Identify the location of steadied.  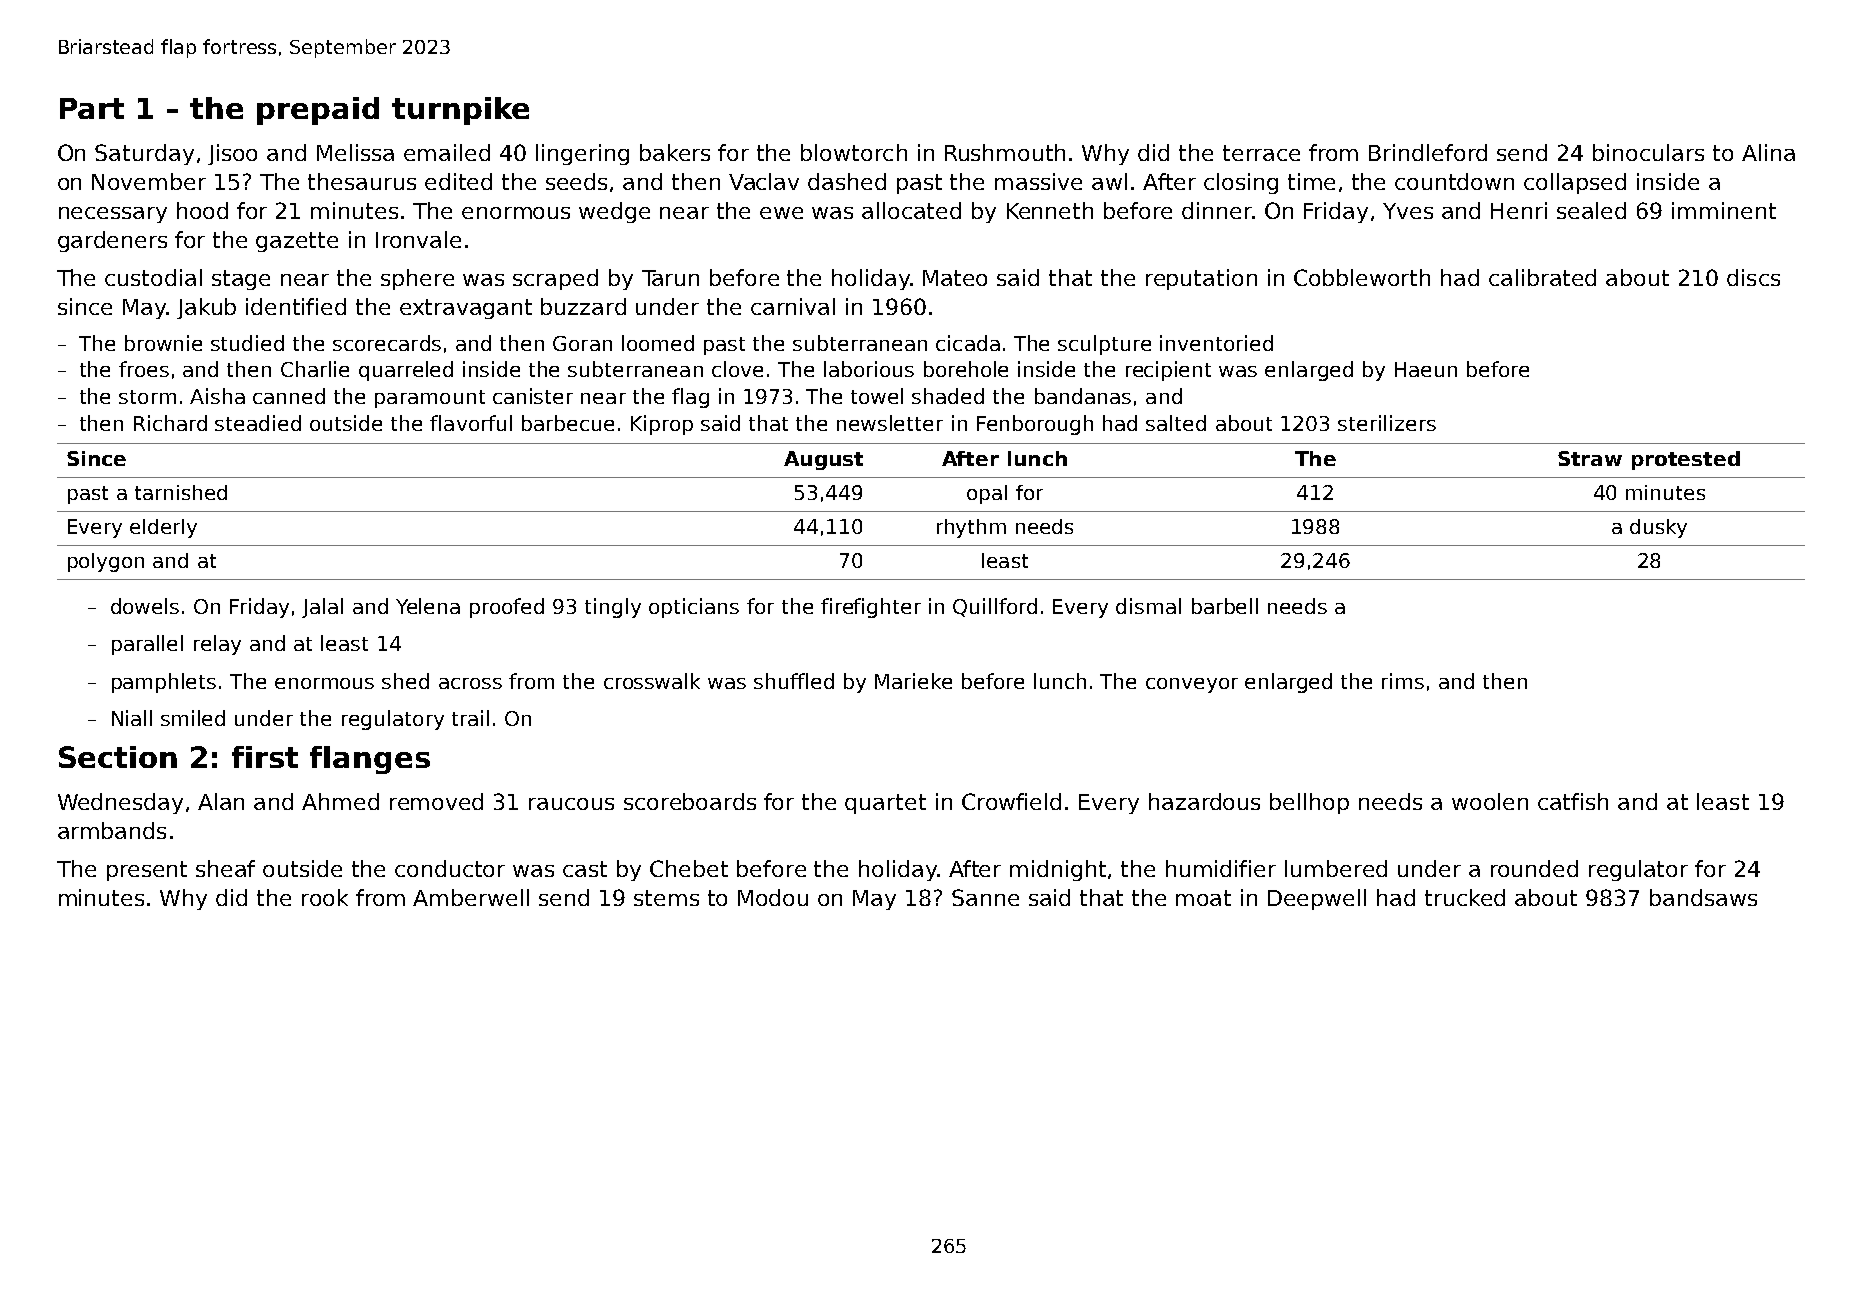
(258, 423).
